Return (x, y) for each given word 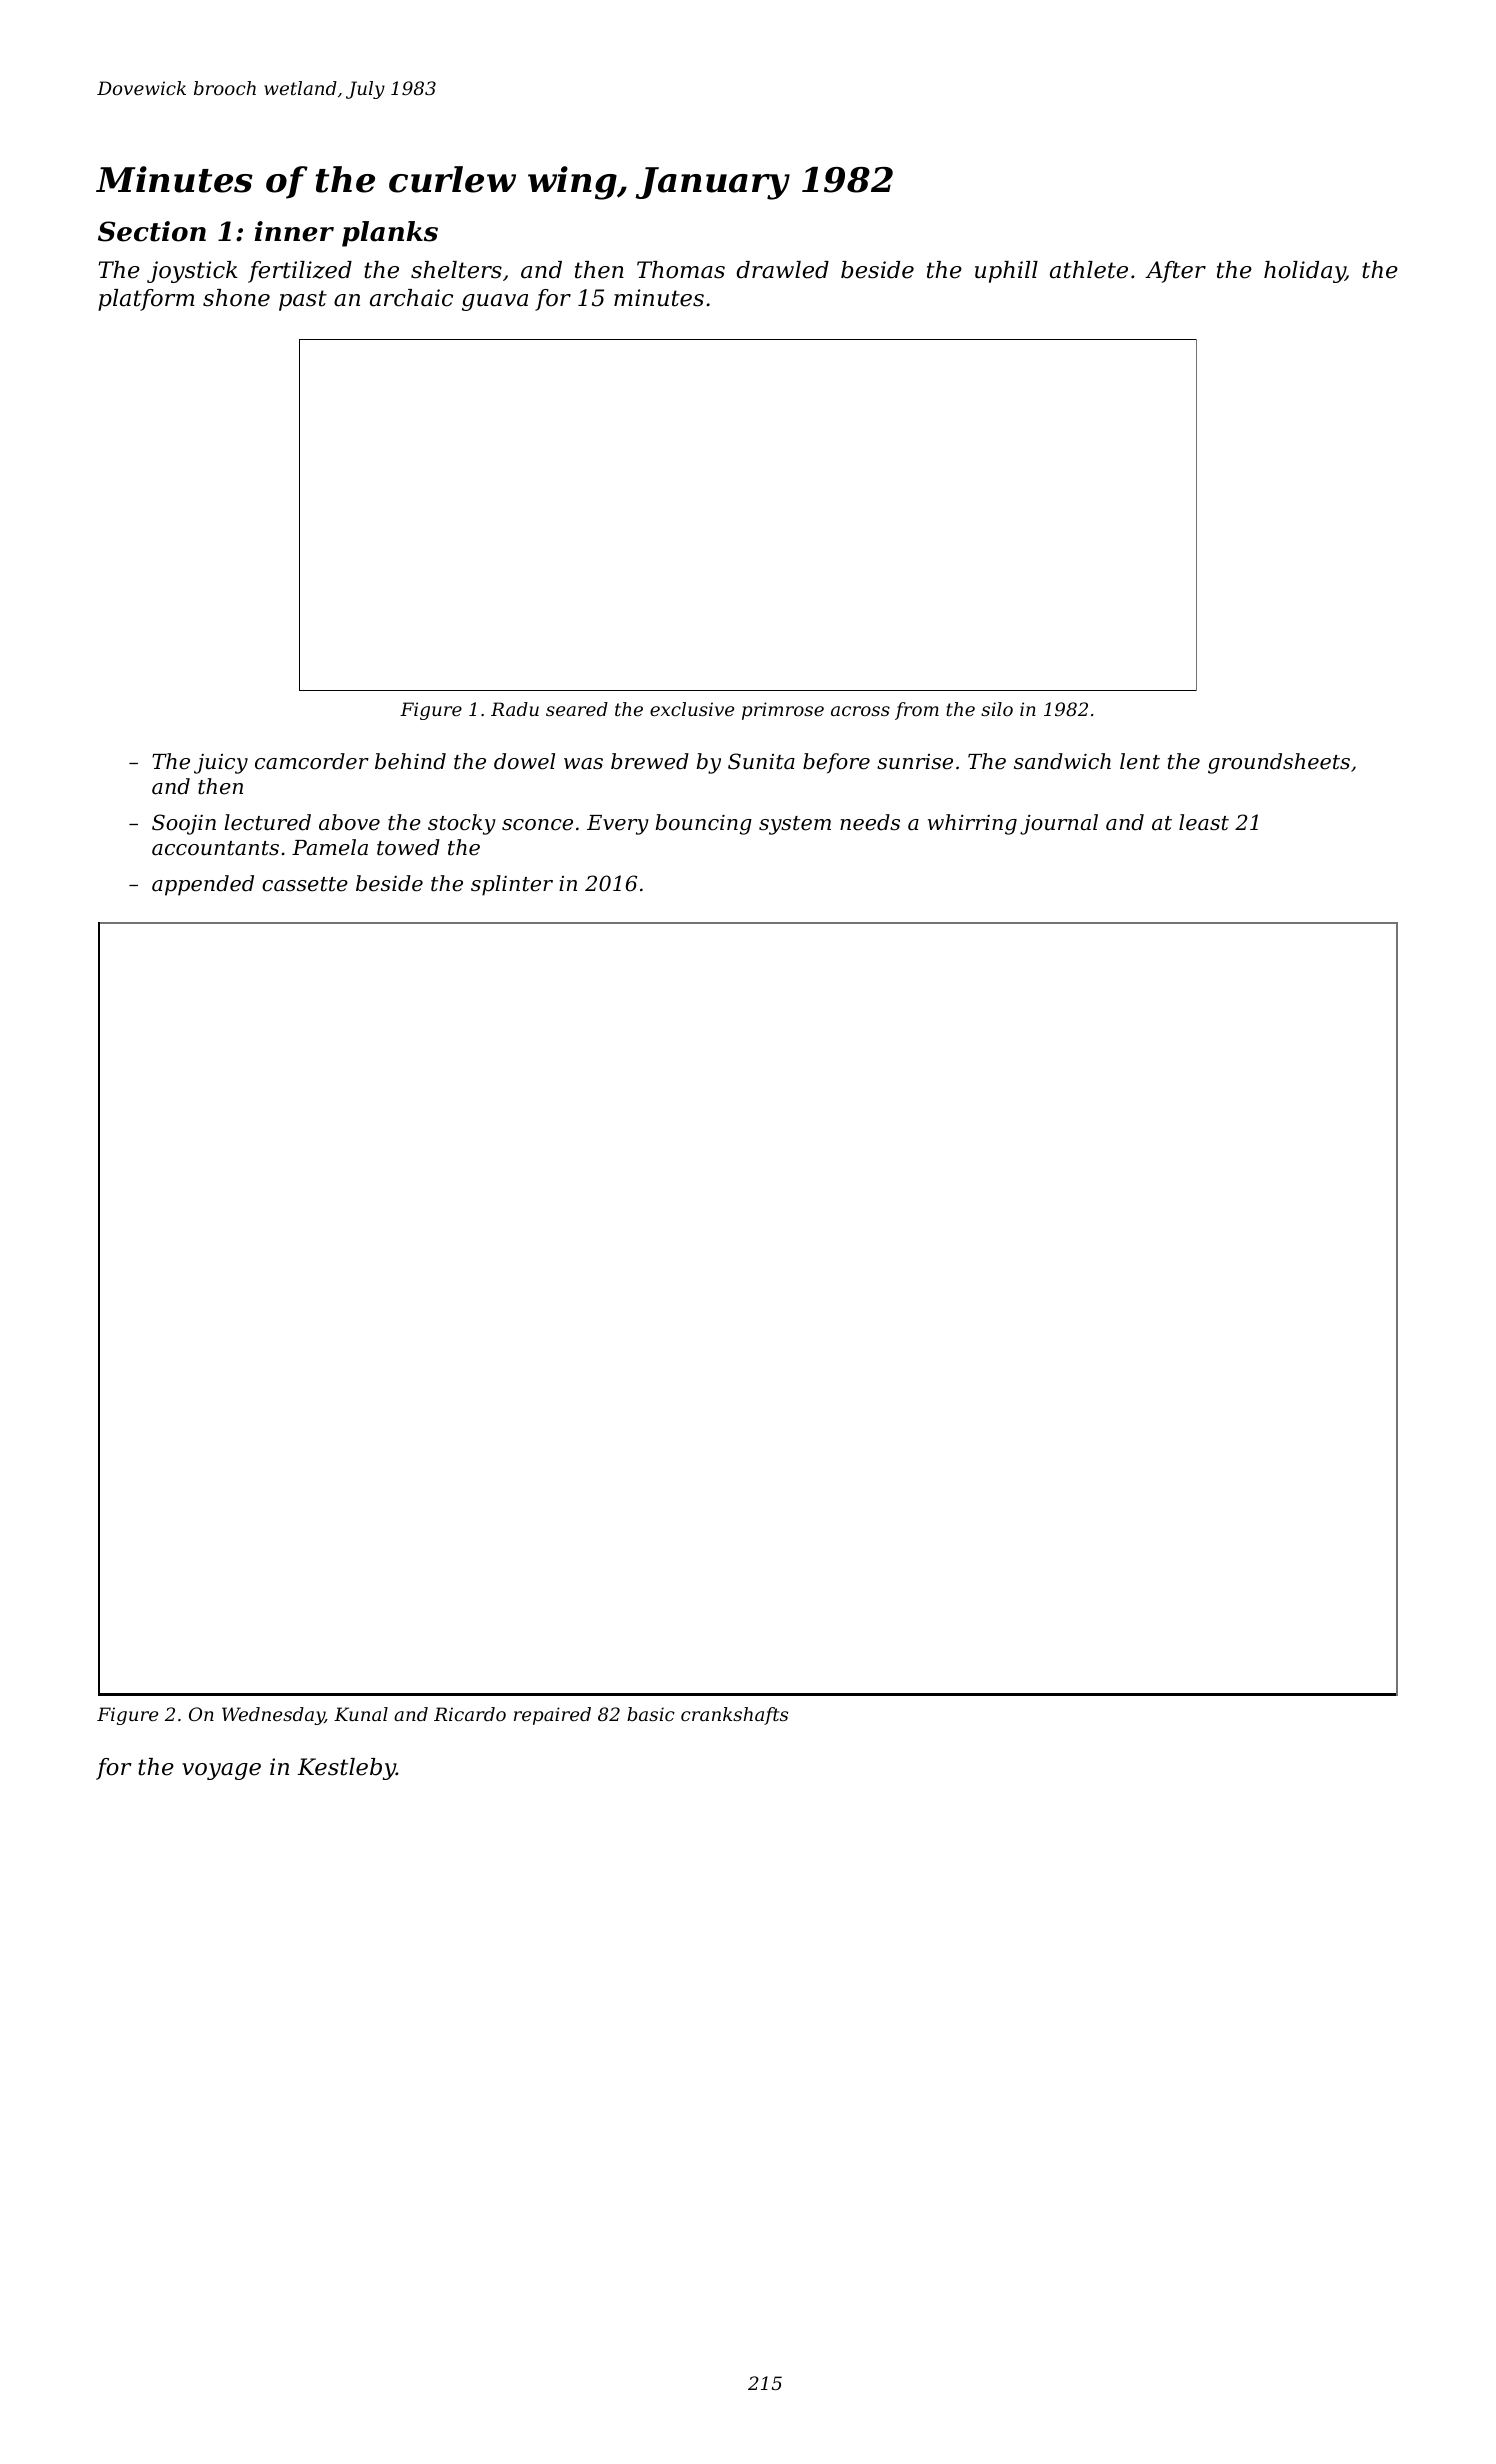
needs (870, 822)
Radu (515, 709)
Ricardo (470, 1714)
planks (390, 234)
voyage (221, 1771)
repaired (552, 1716)
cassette (305, 884)
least (1204, 822)
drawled (782, 270)
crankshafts (734, 1716)
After (1175, 272)
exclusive (692, 709)
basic (651, 1714)
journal (1059, 824)
